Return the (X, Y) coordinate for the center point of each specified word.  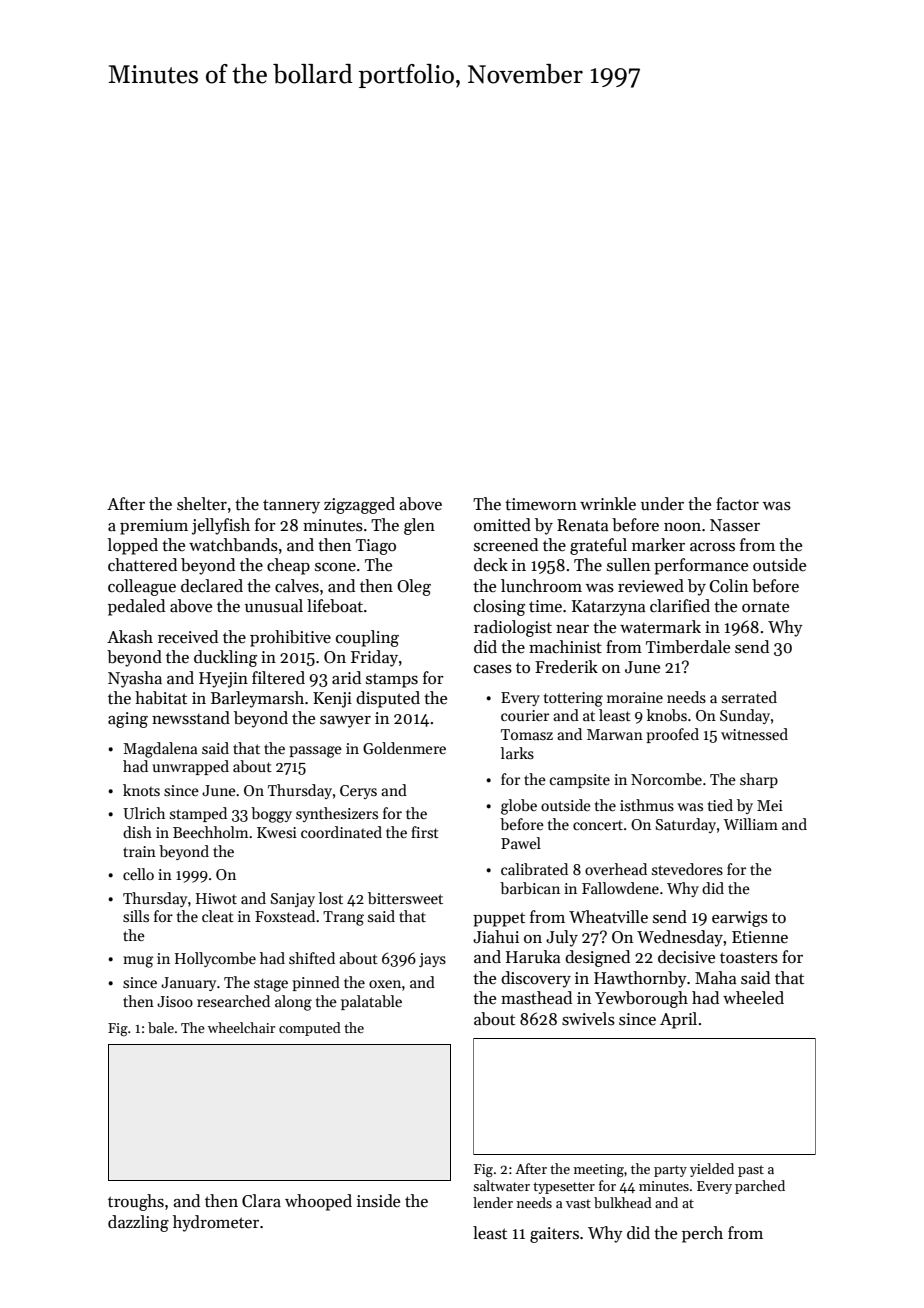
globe (519, 807)
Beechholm (210, 832)
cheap (288, 566)
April (678, 1020)
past (751, 1171)
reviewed (651, 586)
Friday (374, 658)
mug (138, 962)
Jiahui (496, 936)
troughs (136, 1202)
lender (493, 1202)
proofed (672, 735)
